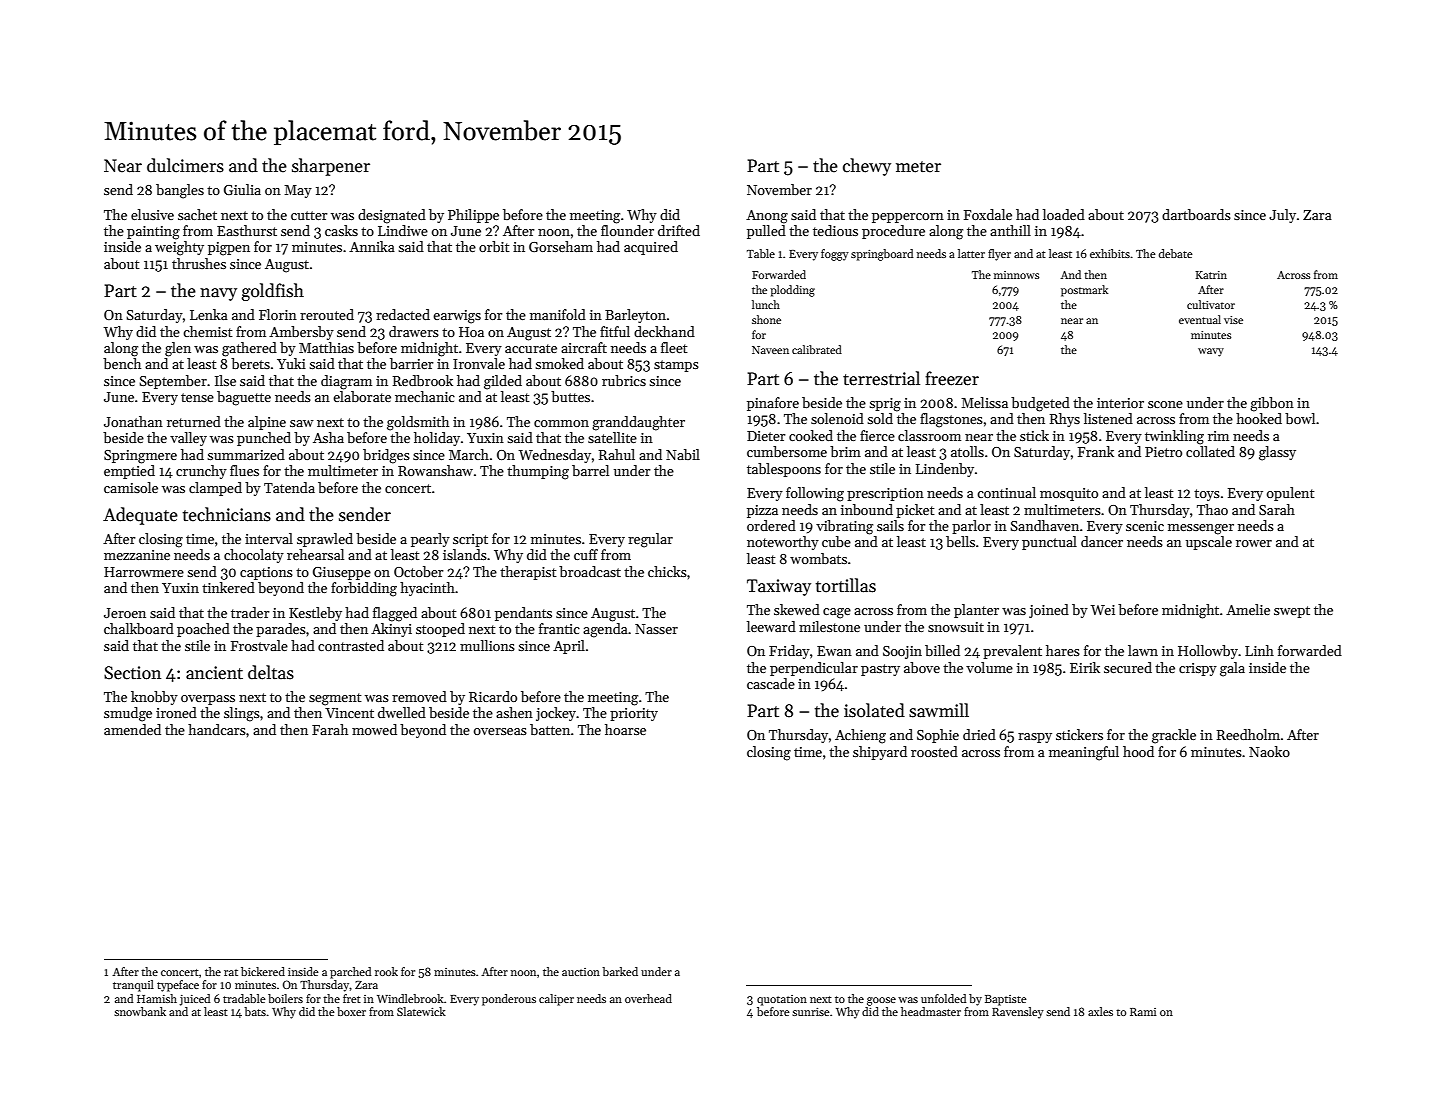 The width and height of the screenshot is (1447, 1118). Describe the element at coordinates (590, 571) in the screenshot. I see `broadcast` at that location.
